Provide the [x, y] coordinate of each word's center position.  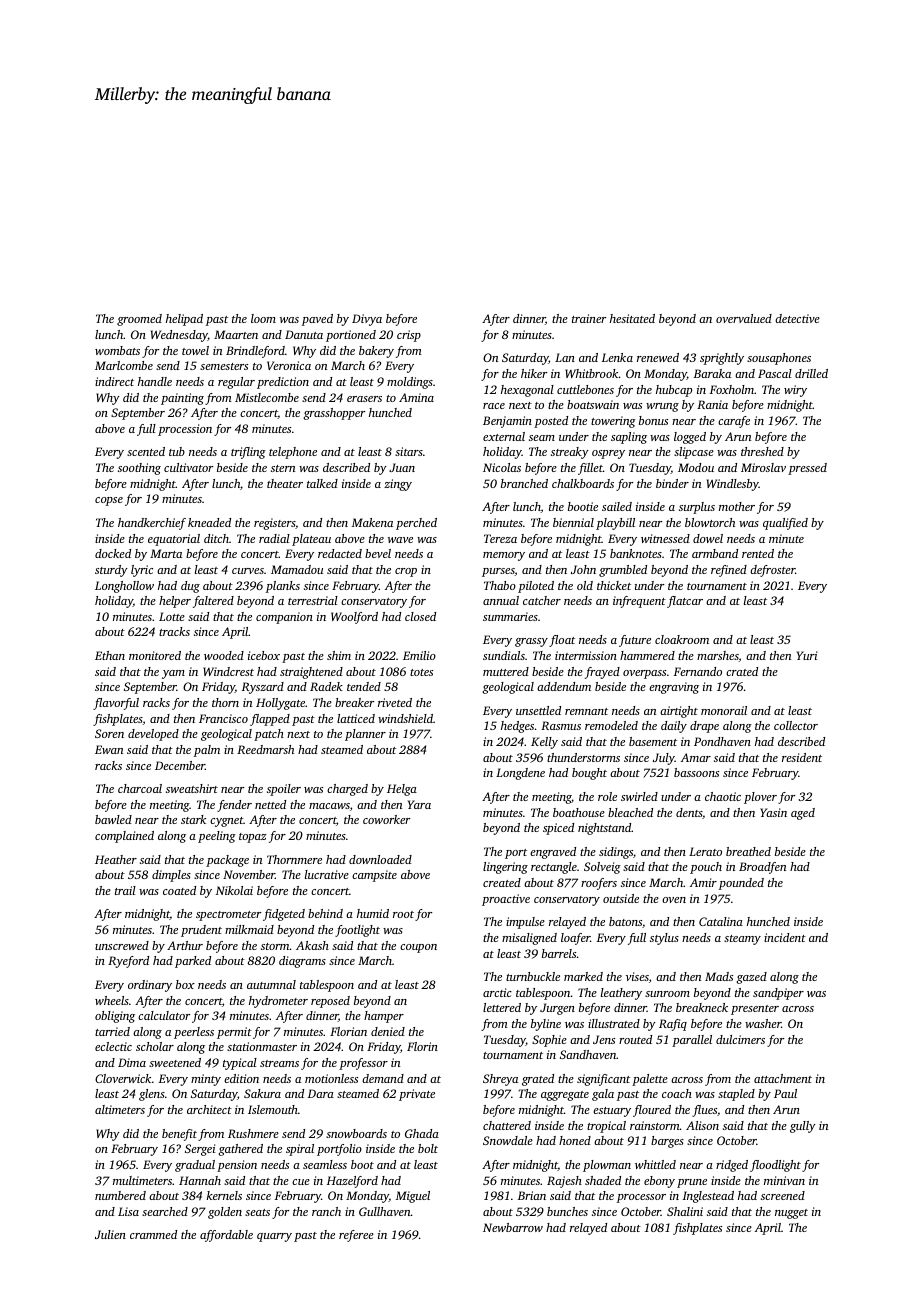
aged [803, 814]
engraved [553, 853]
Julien [110, 1234]
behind [325, 913]
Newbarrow [513, 1227]
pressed [807, 469]
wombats [117, 350]
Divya [367, 320]
